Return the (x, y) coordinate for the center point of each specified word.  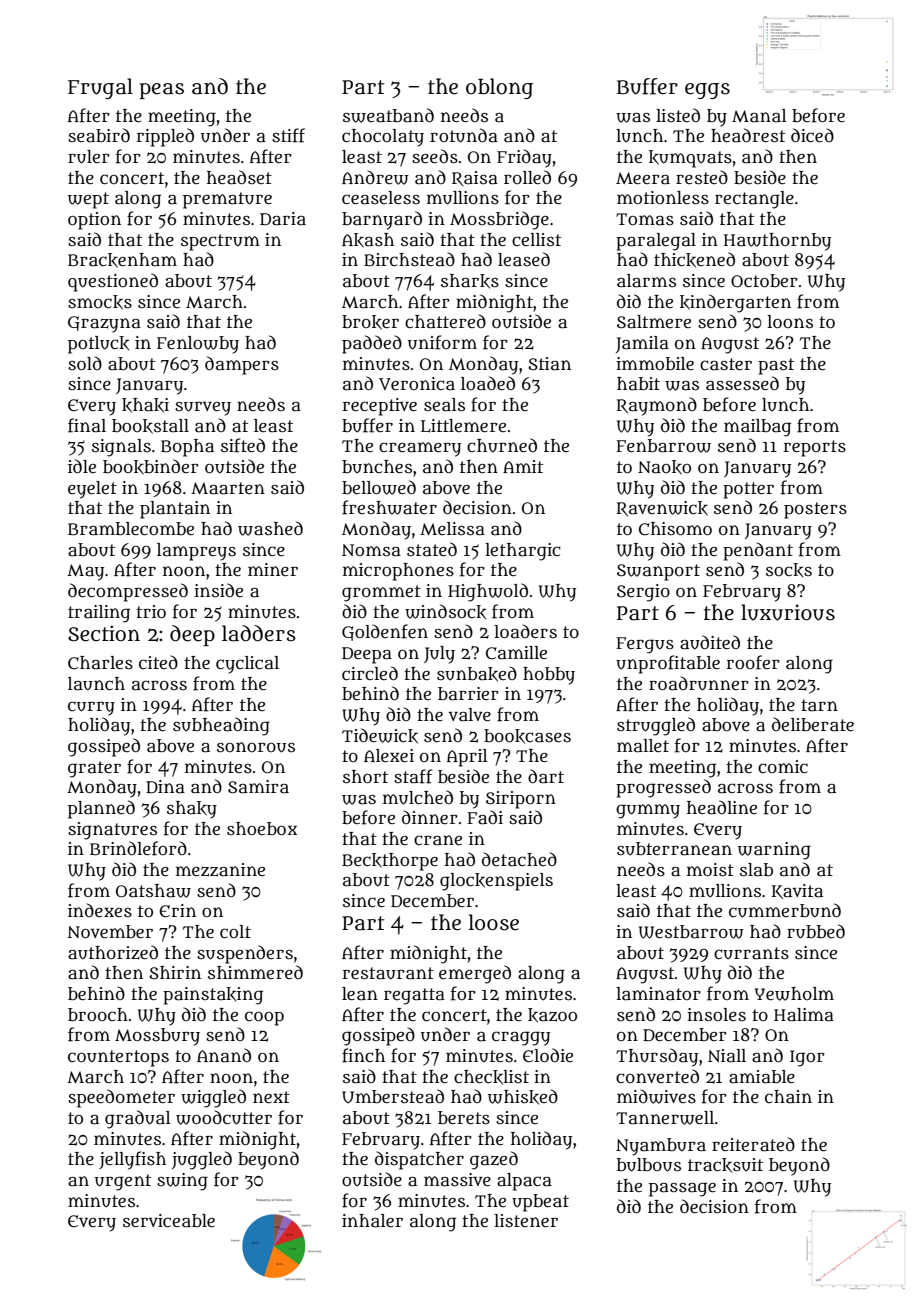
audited (710, 642)
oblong (499, 88)
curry (91, 708)
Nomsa (371, 550)
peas (162, 91)
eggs (707, 91)
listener (526, 1220)
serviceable (169, 1221)
